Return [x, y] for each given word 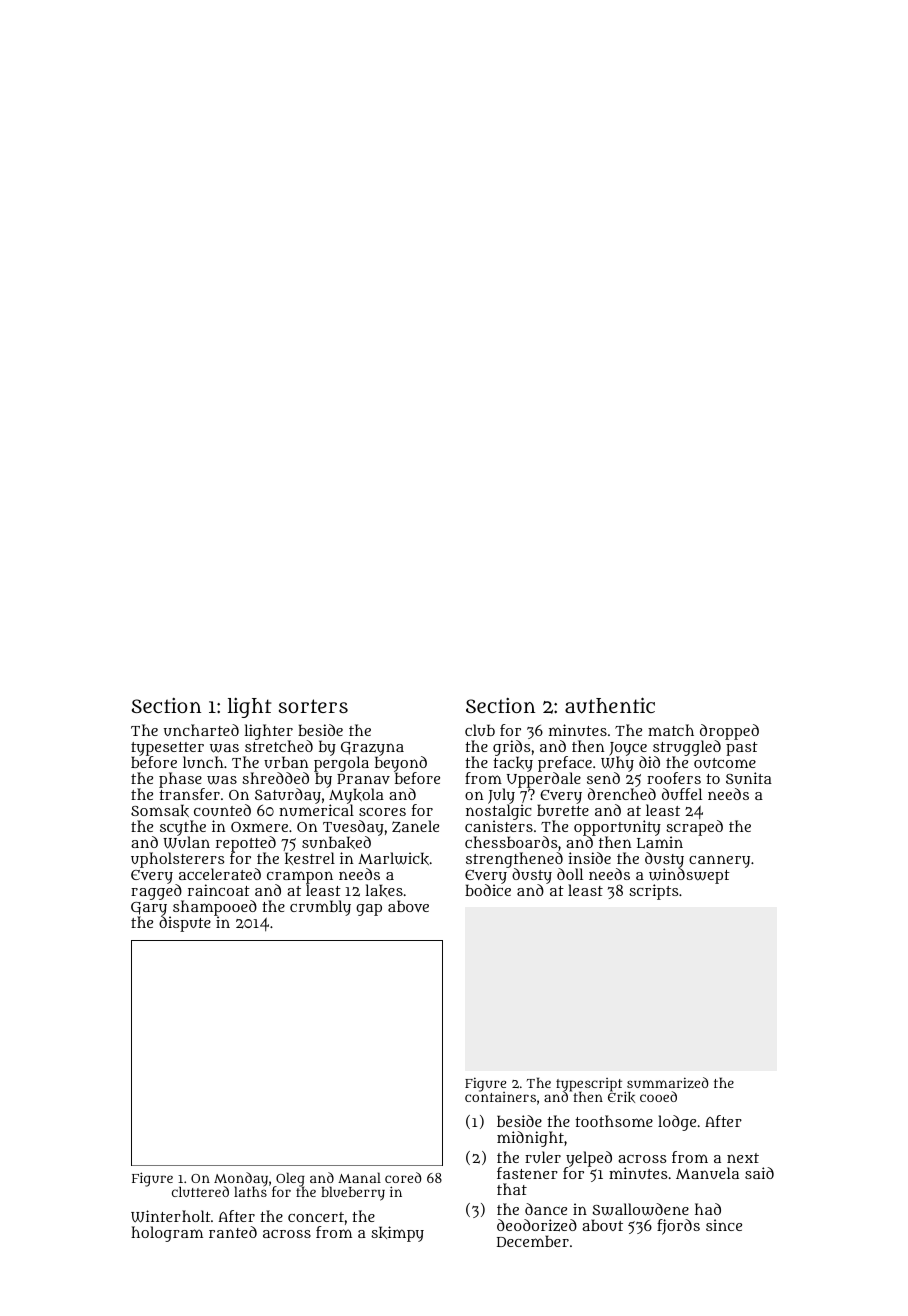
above [408, 906]
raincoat [219, 890]
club [480, 730]
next [743, 1158]
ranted [233, 1232]
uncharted [201, 730]
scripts [653, 892]
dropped [729, 732]
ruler [543, 1157]
